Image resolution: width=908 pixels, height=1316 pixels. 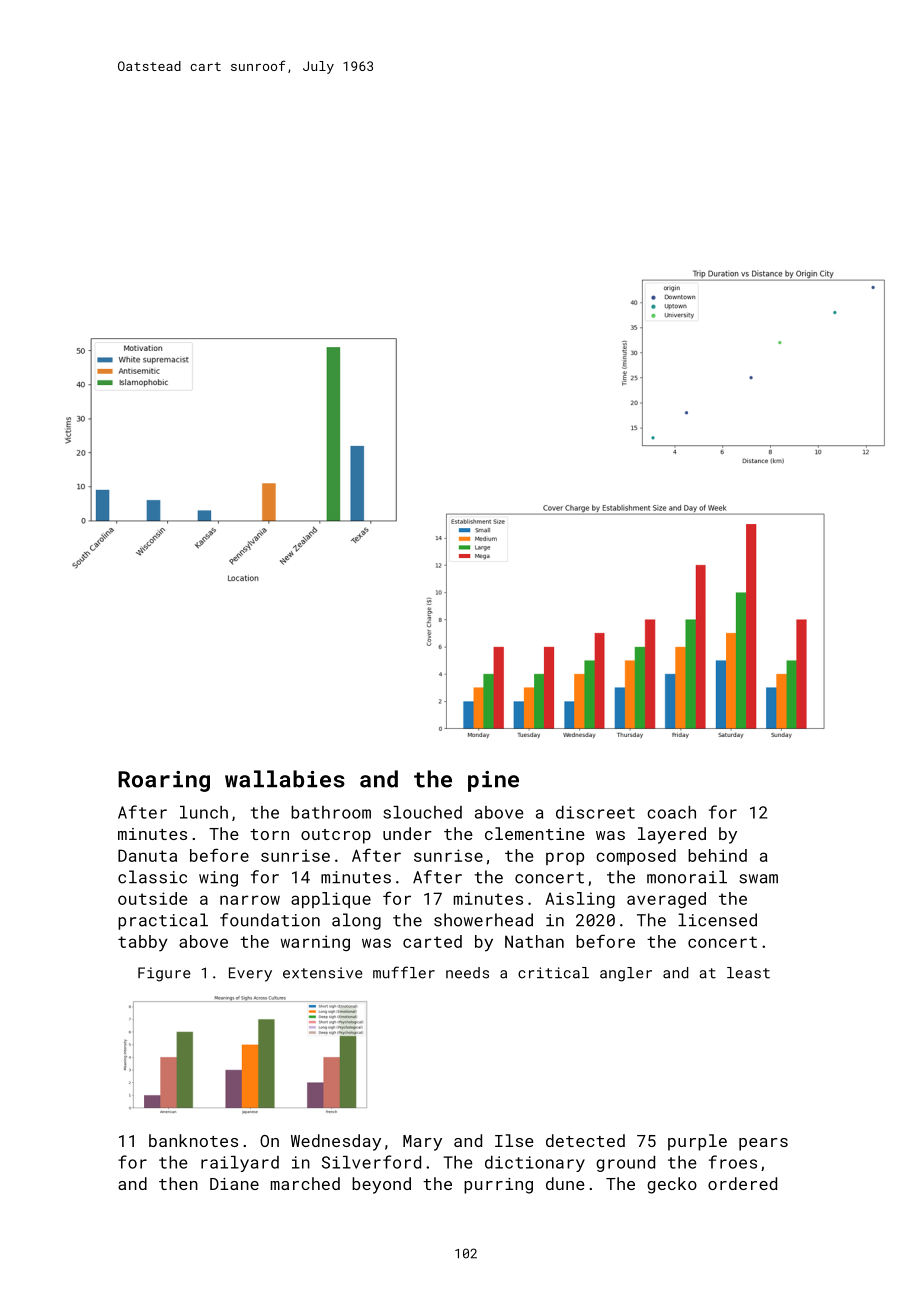 I want to click on wallabies, so click(x=285, y=779).
